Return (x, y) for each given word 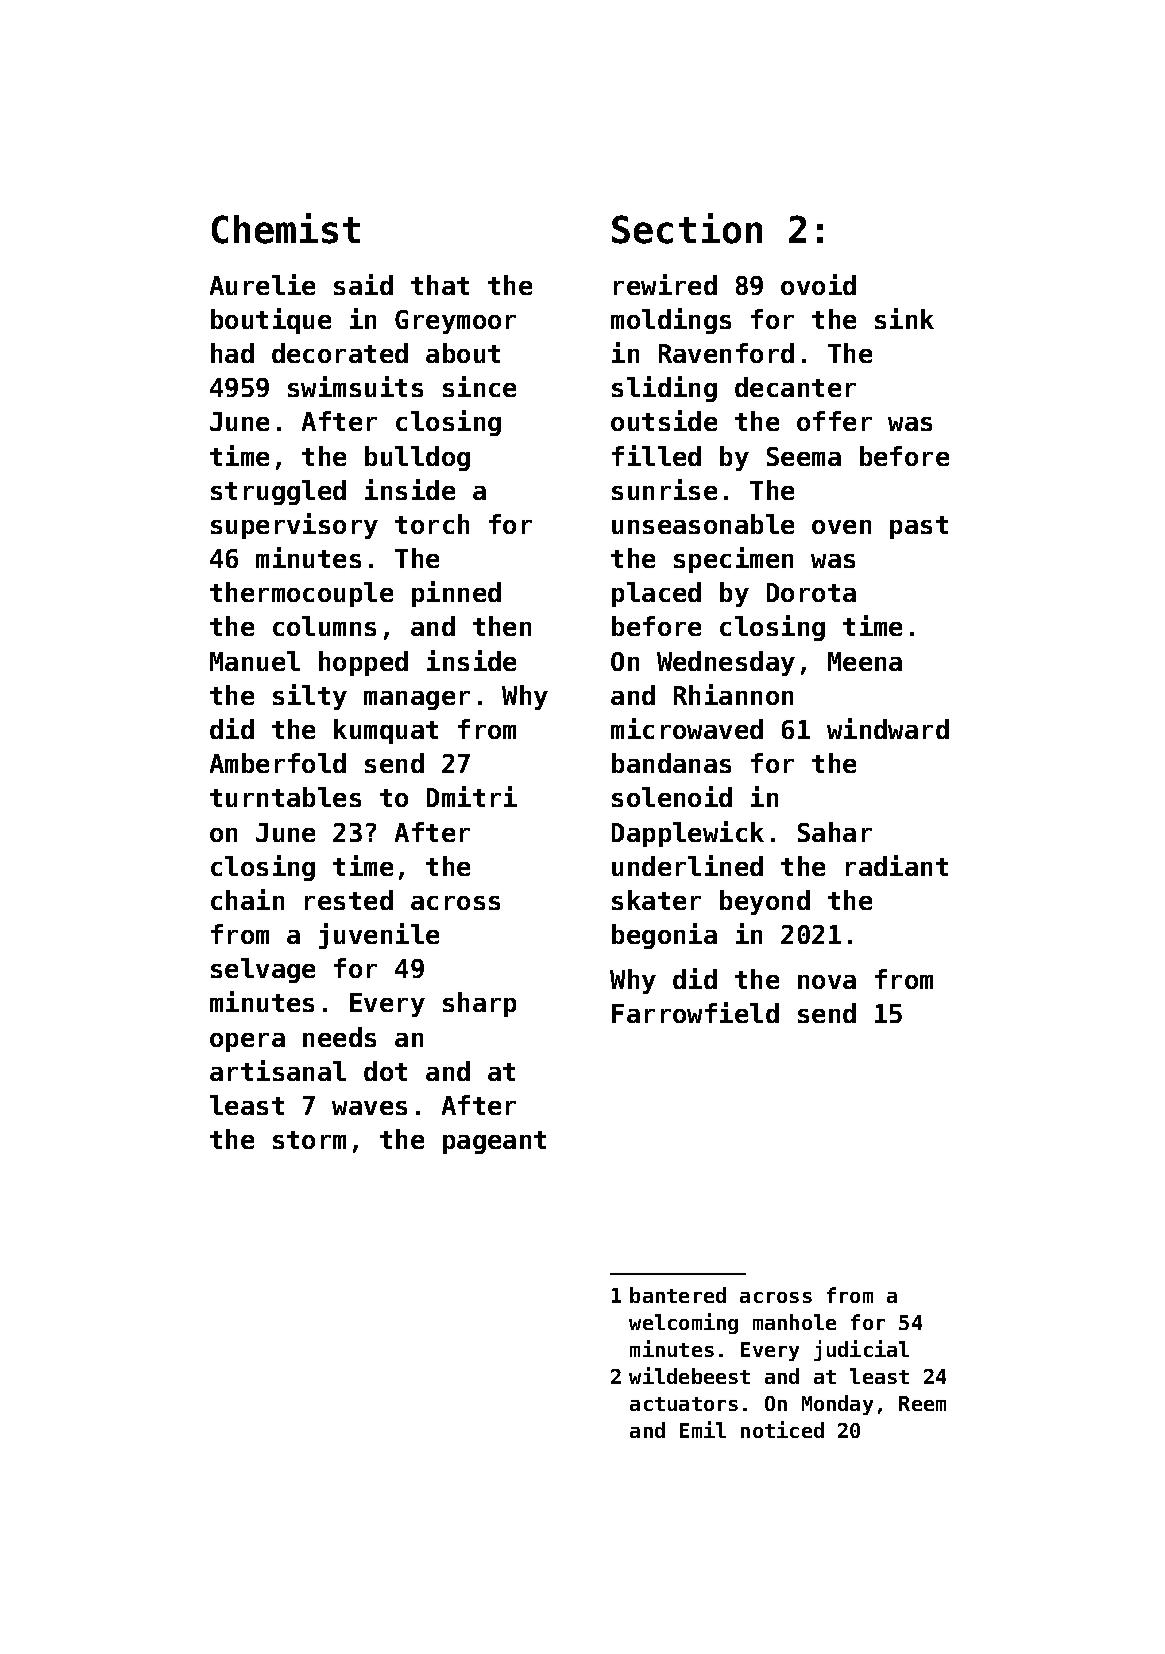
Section (687, 228)
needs (339, 1037)
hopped (363, 663)
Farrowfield (695, 1012)
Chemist (286, 228)
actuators (684, 1404)
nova (827, 982)
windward (888, 728)
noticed (782, 1429)
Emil (703, 1429)
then (502, 626)
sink (904, 318)
